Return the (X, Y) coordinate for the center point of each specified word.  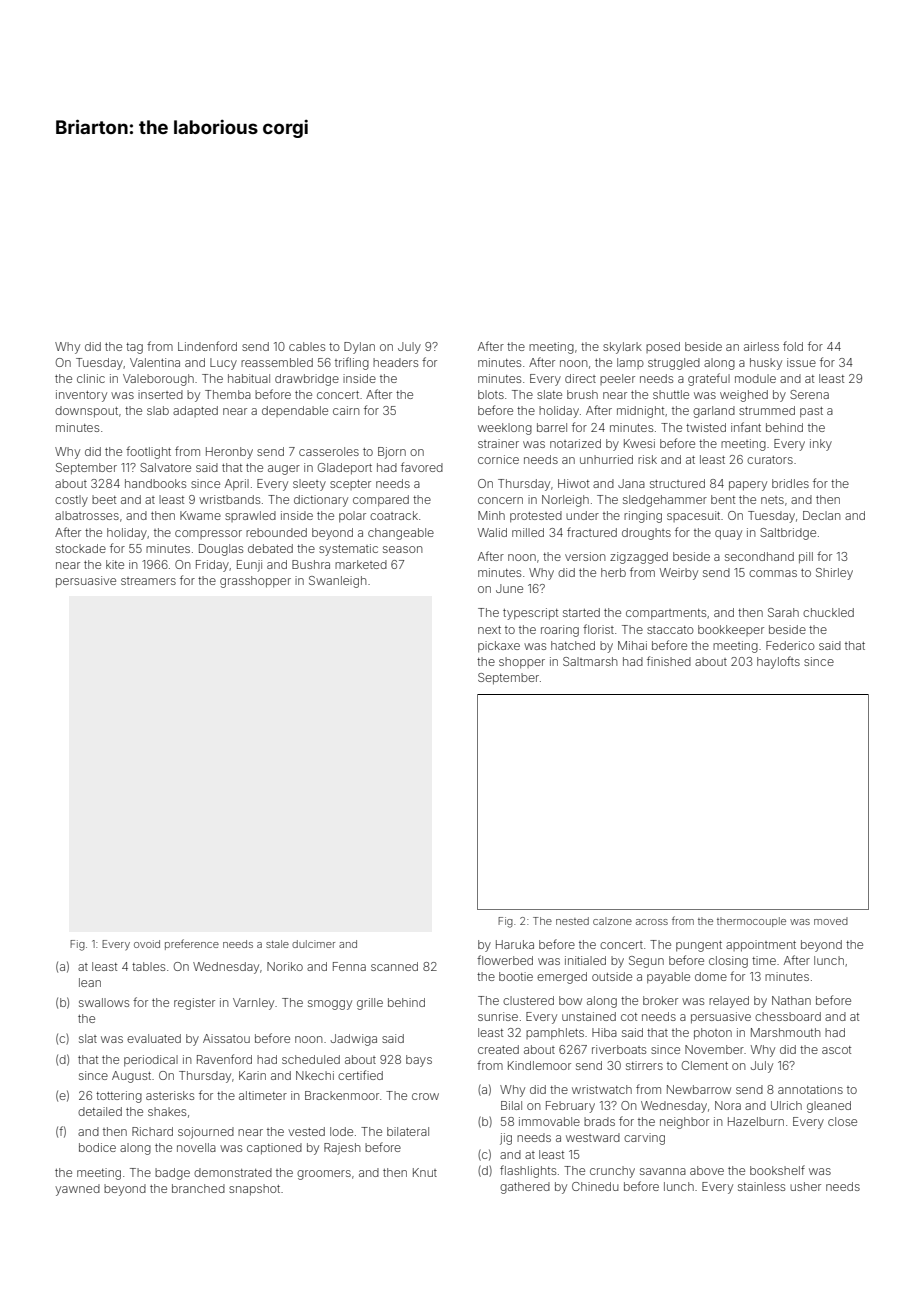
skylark (622, 348)
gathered (525, 1188)
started (581, 612)
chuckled (828, 612)
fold (793, 346)
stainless (761, 1186)
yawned (77, 1190)
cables (307, 346)
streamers (148, 581)
